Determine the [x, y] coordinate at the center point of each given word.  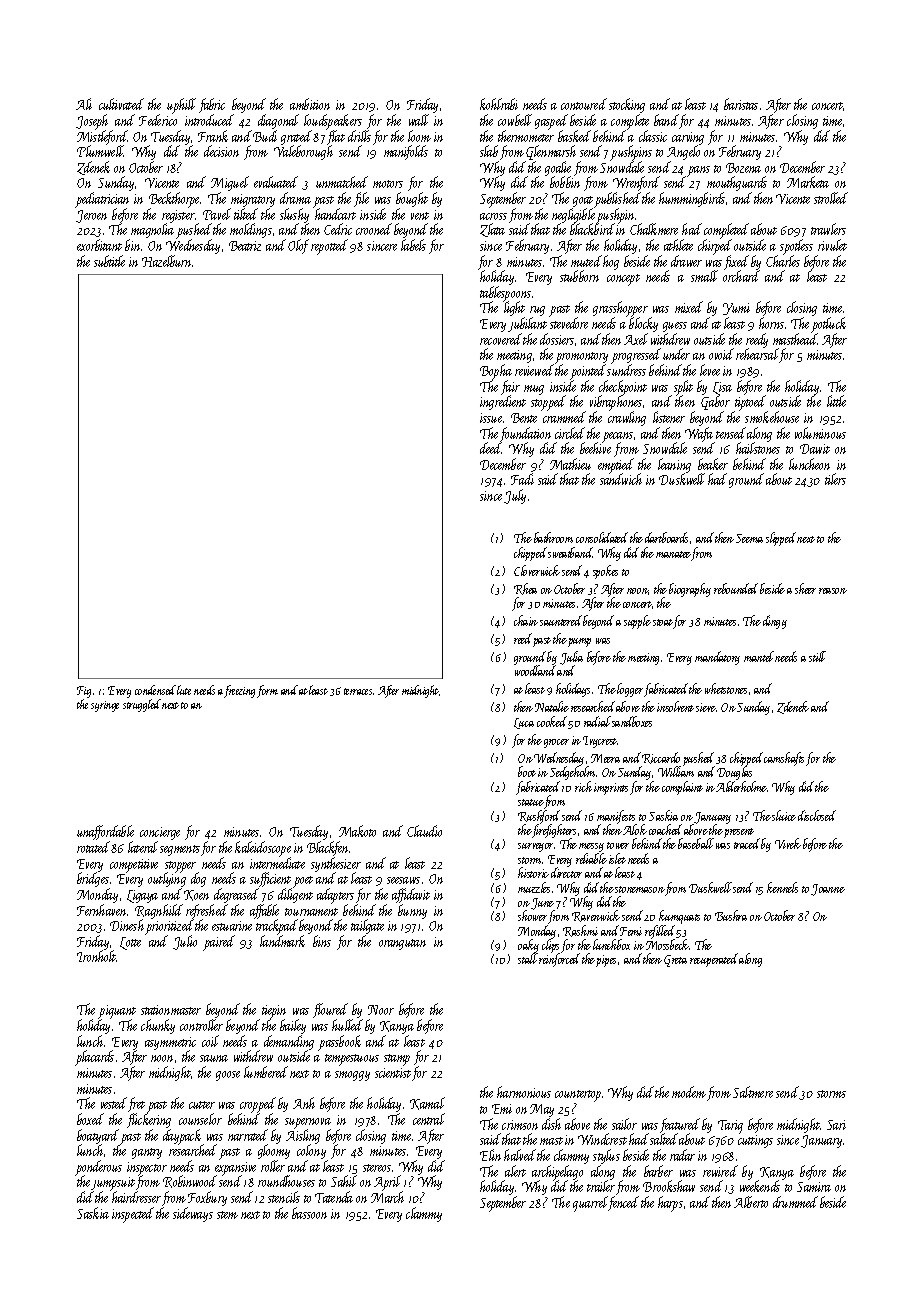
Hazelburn [167, 261]
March [387, 1197]
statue [531, 802]
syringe [105, 706]
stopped [548, 403]
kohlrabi [499, 104]
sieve [706, 707]
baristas [741, 104]
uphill [181, 106]
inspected [133, 1215]
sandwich [621, 479]
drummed [795, 1202]
